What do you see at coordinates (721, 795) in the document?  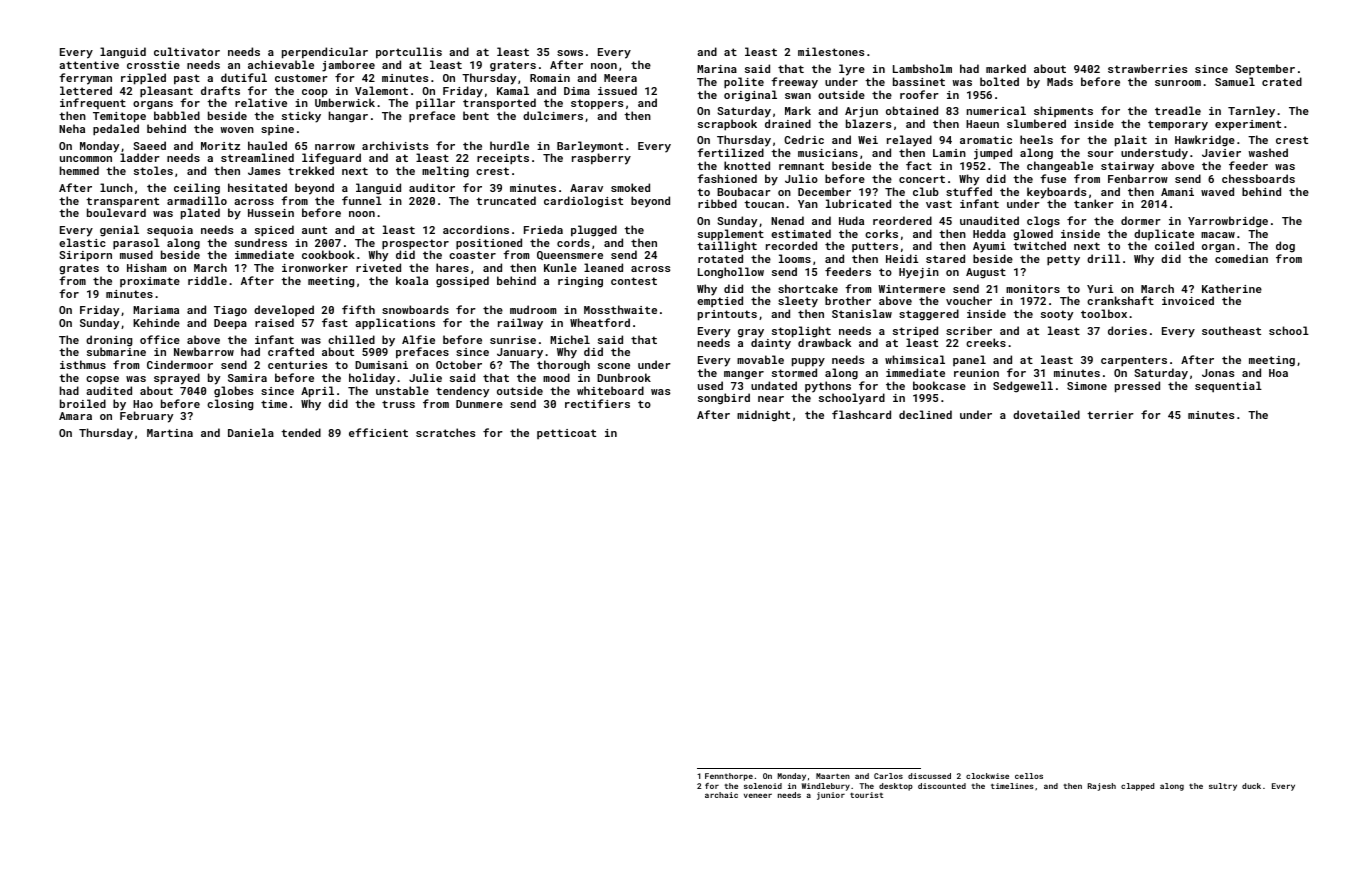 I see `archaic` at bounding box center [721, 795].
